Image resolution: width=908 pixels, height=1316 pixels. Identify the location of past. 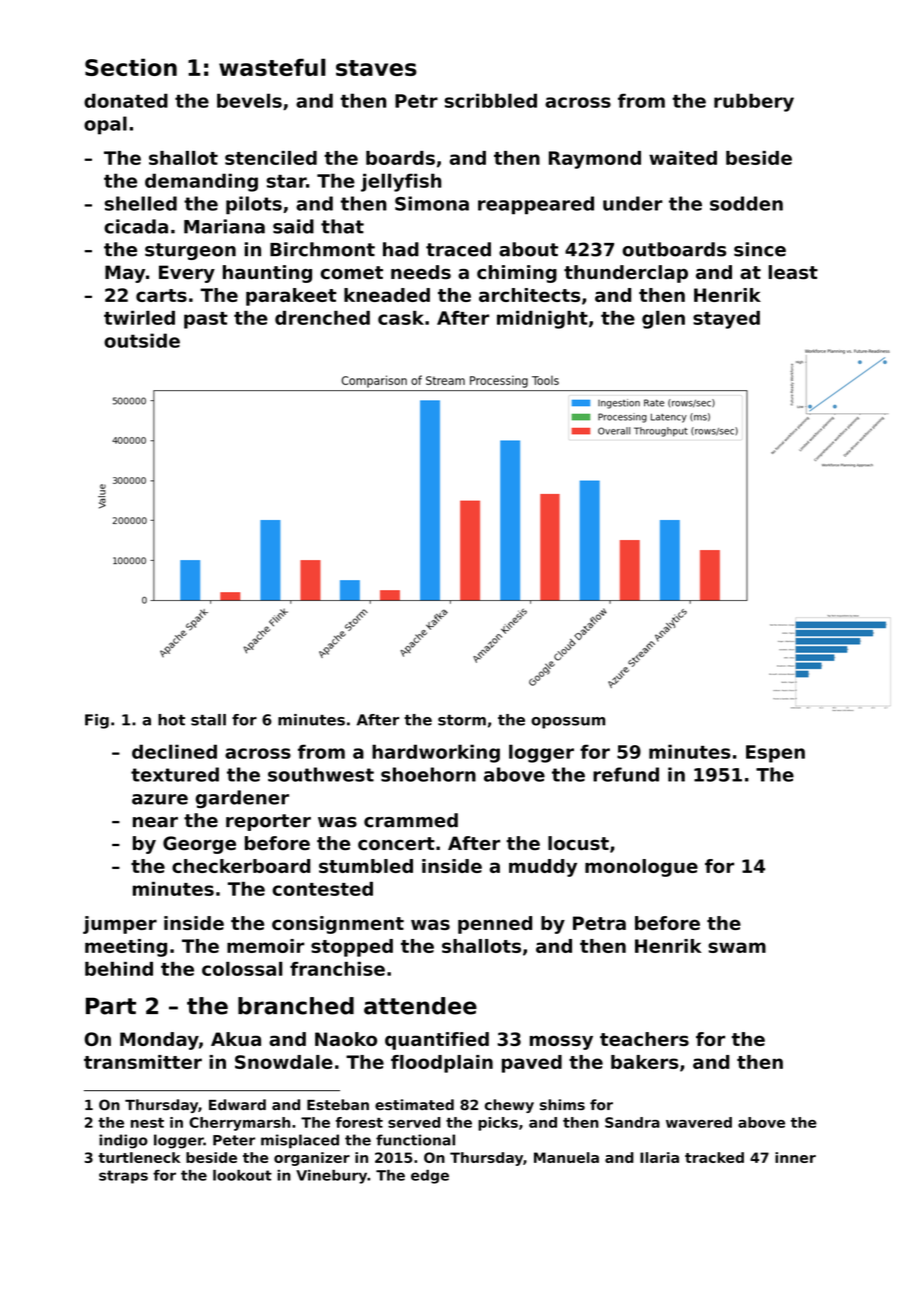
(206, 320).
